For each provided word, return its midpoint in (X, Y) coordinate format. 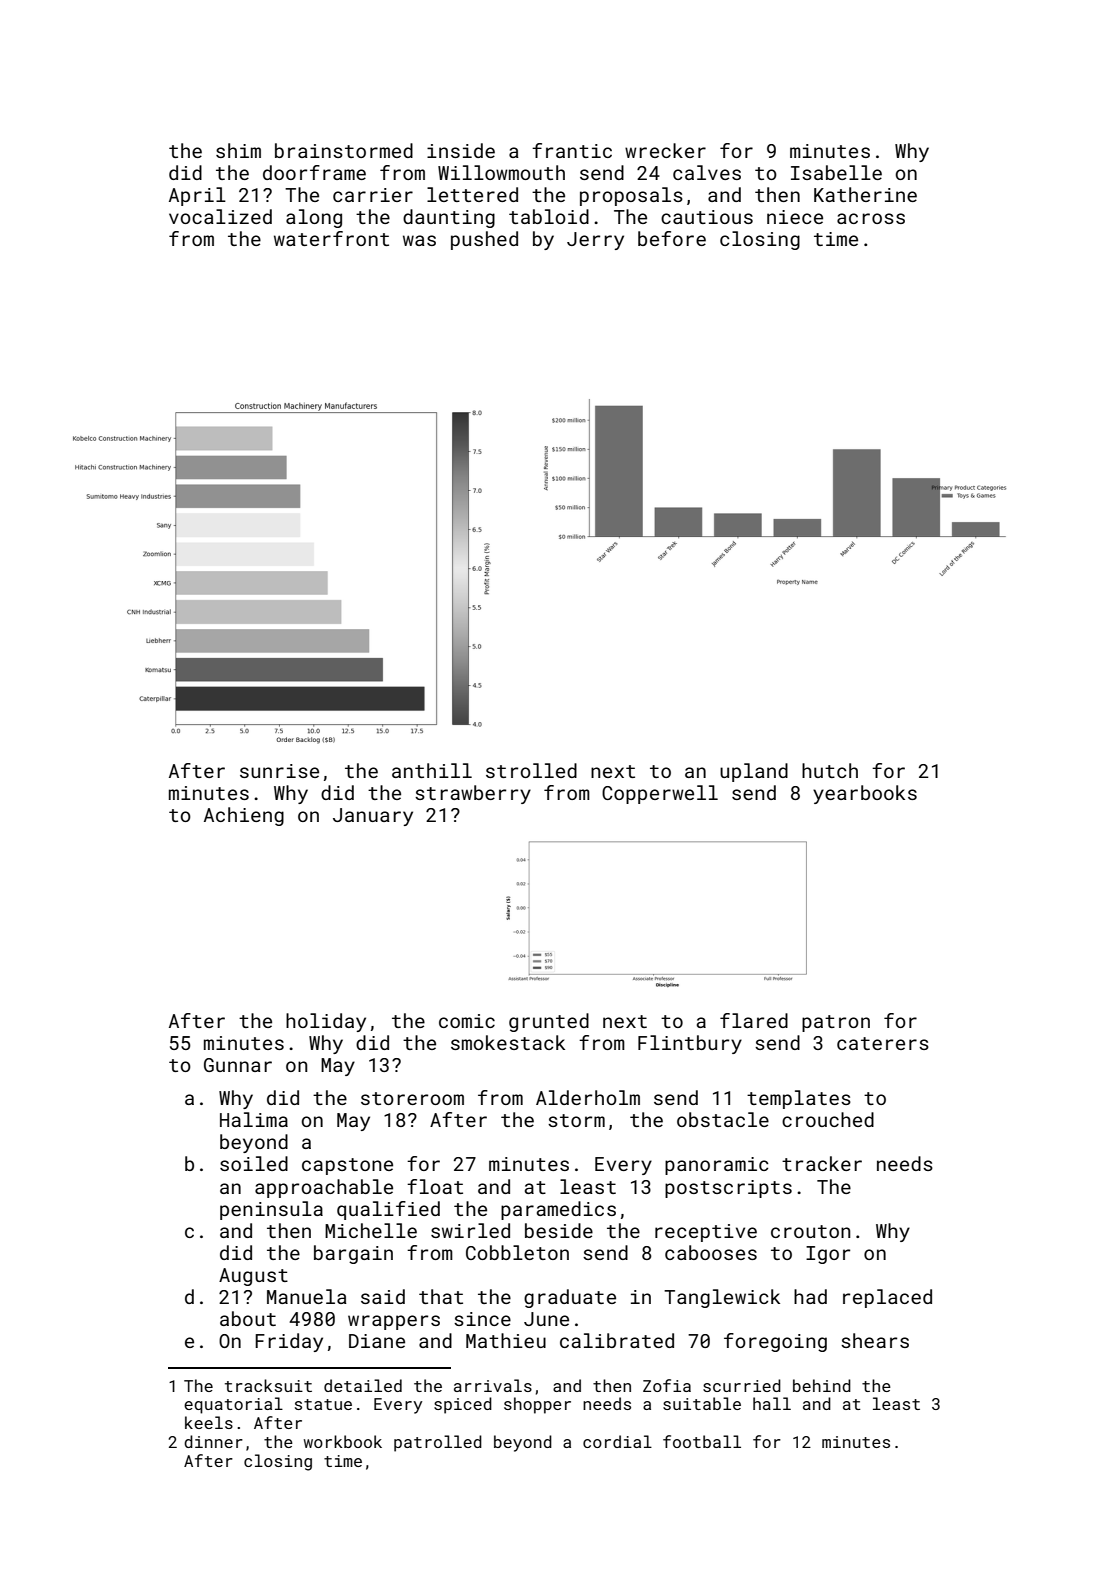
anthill (432, 770)
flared (754, 1020)
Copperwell (660, 794)
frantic (572, 150)
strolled (531, 770)
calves (707, 172)
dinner (213, 1441)
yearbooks (865, 794)
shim (238, 150)
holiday (326, 1022)
